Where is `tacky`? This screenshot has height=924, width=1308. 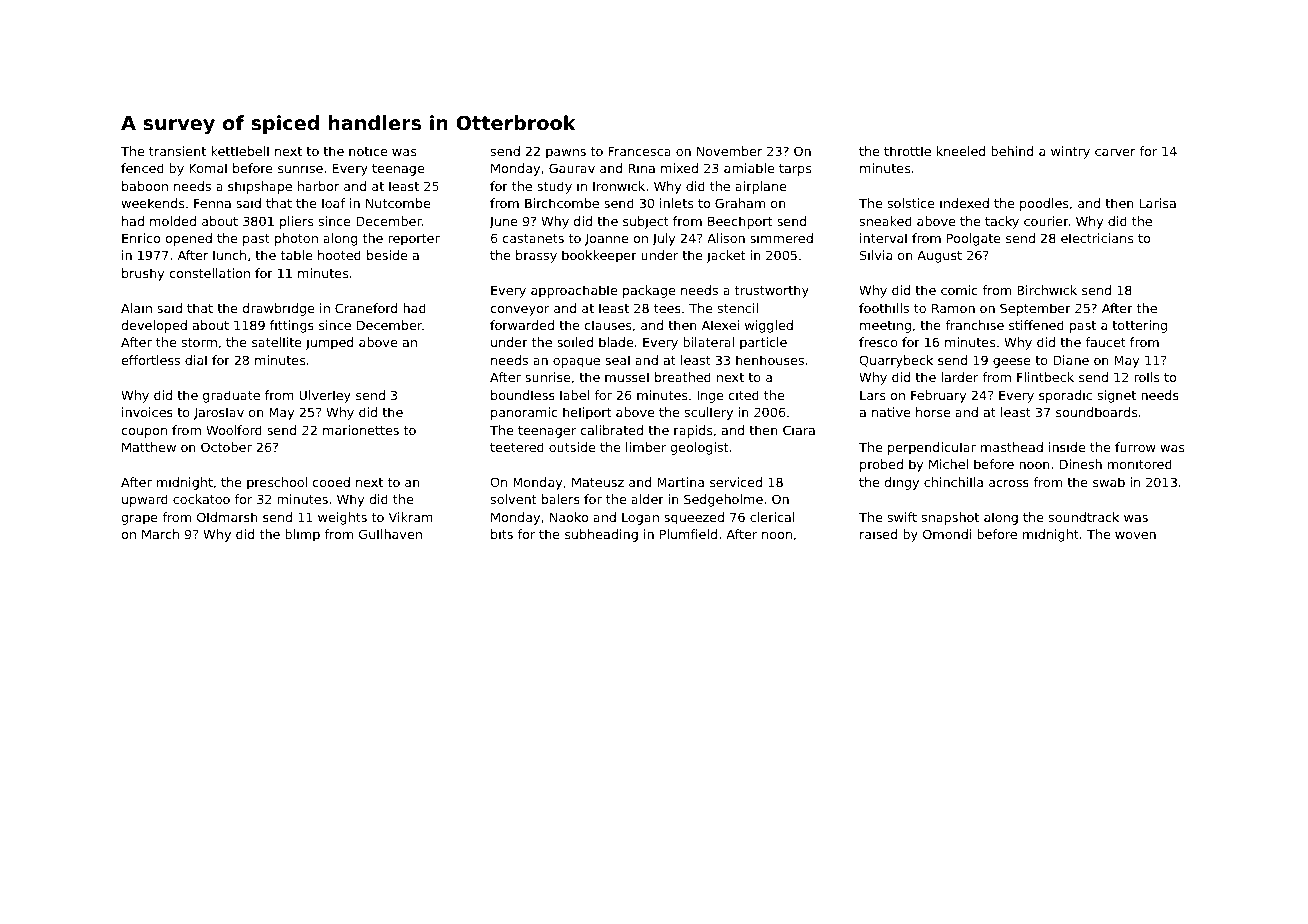 tacky is located at coordinates (1002, 222).
